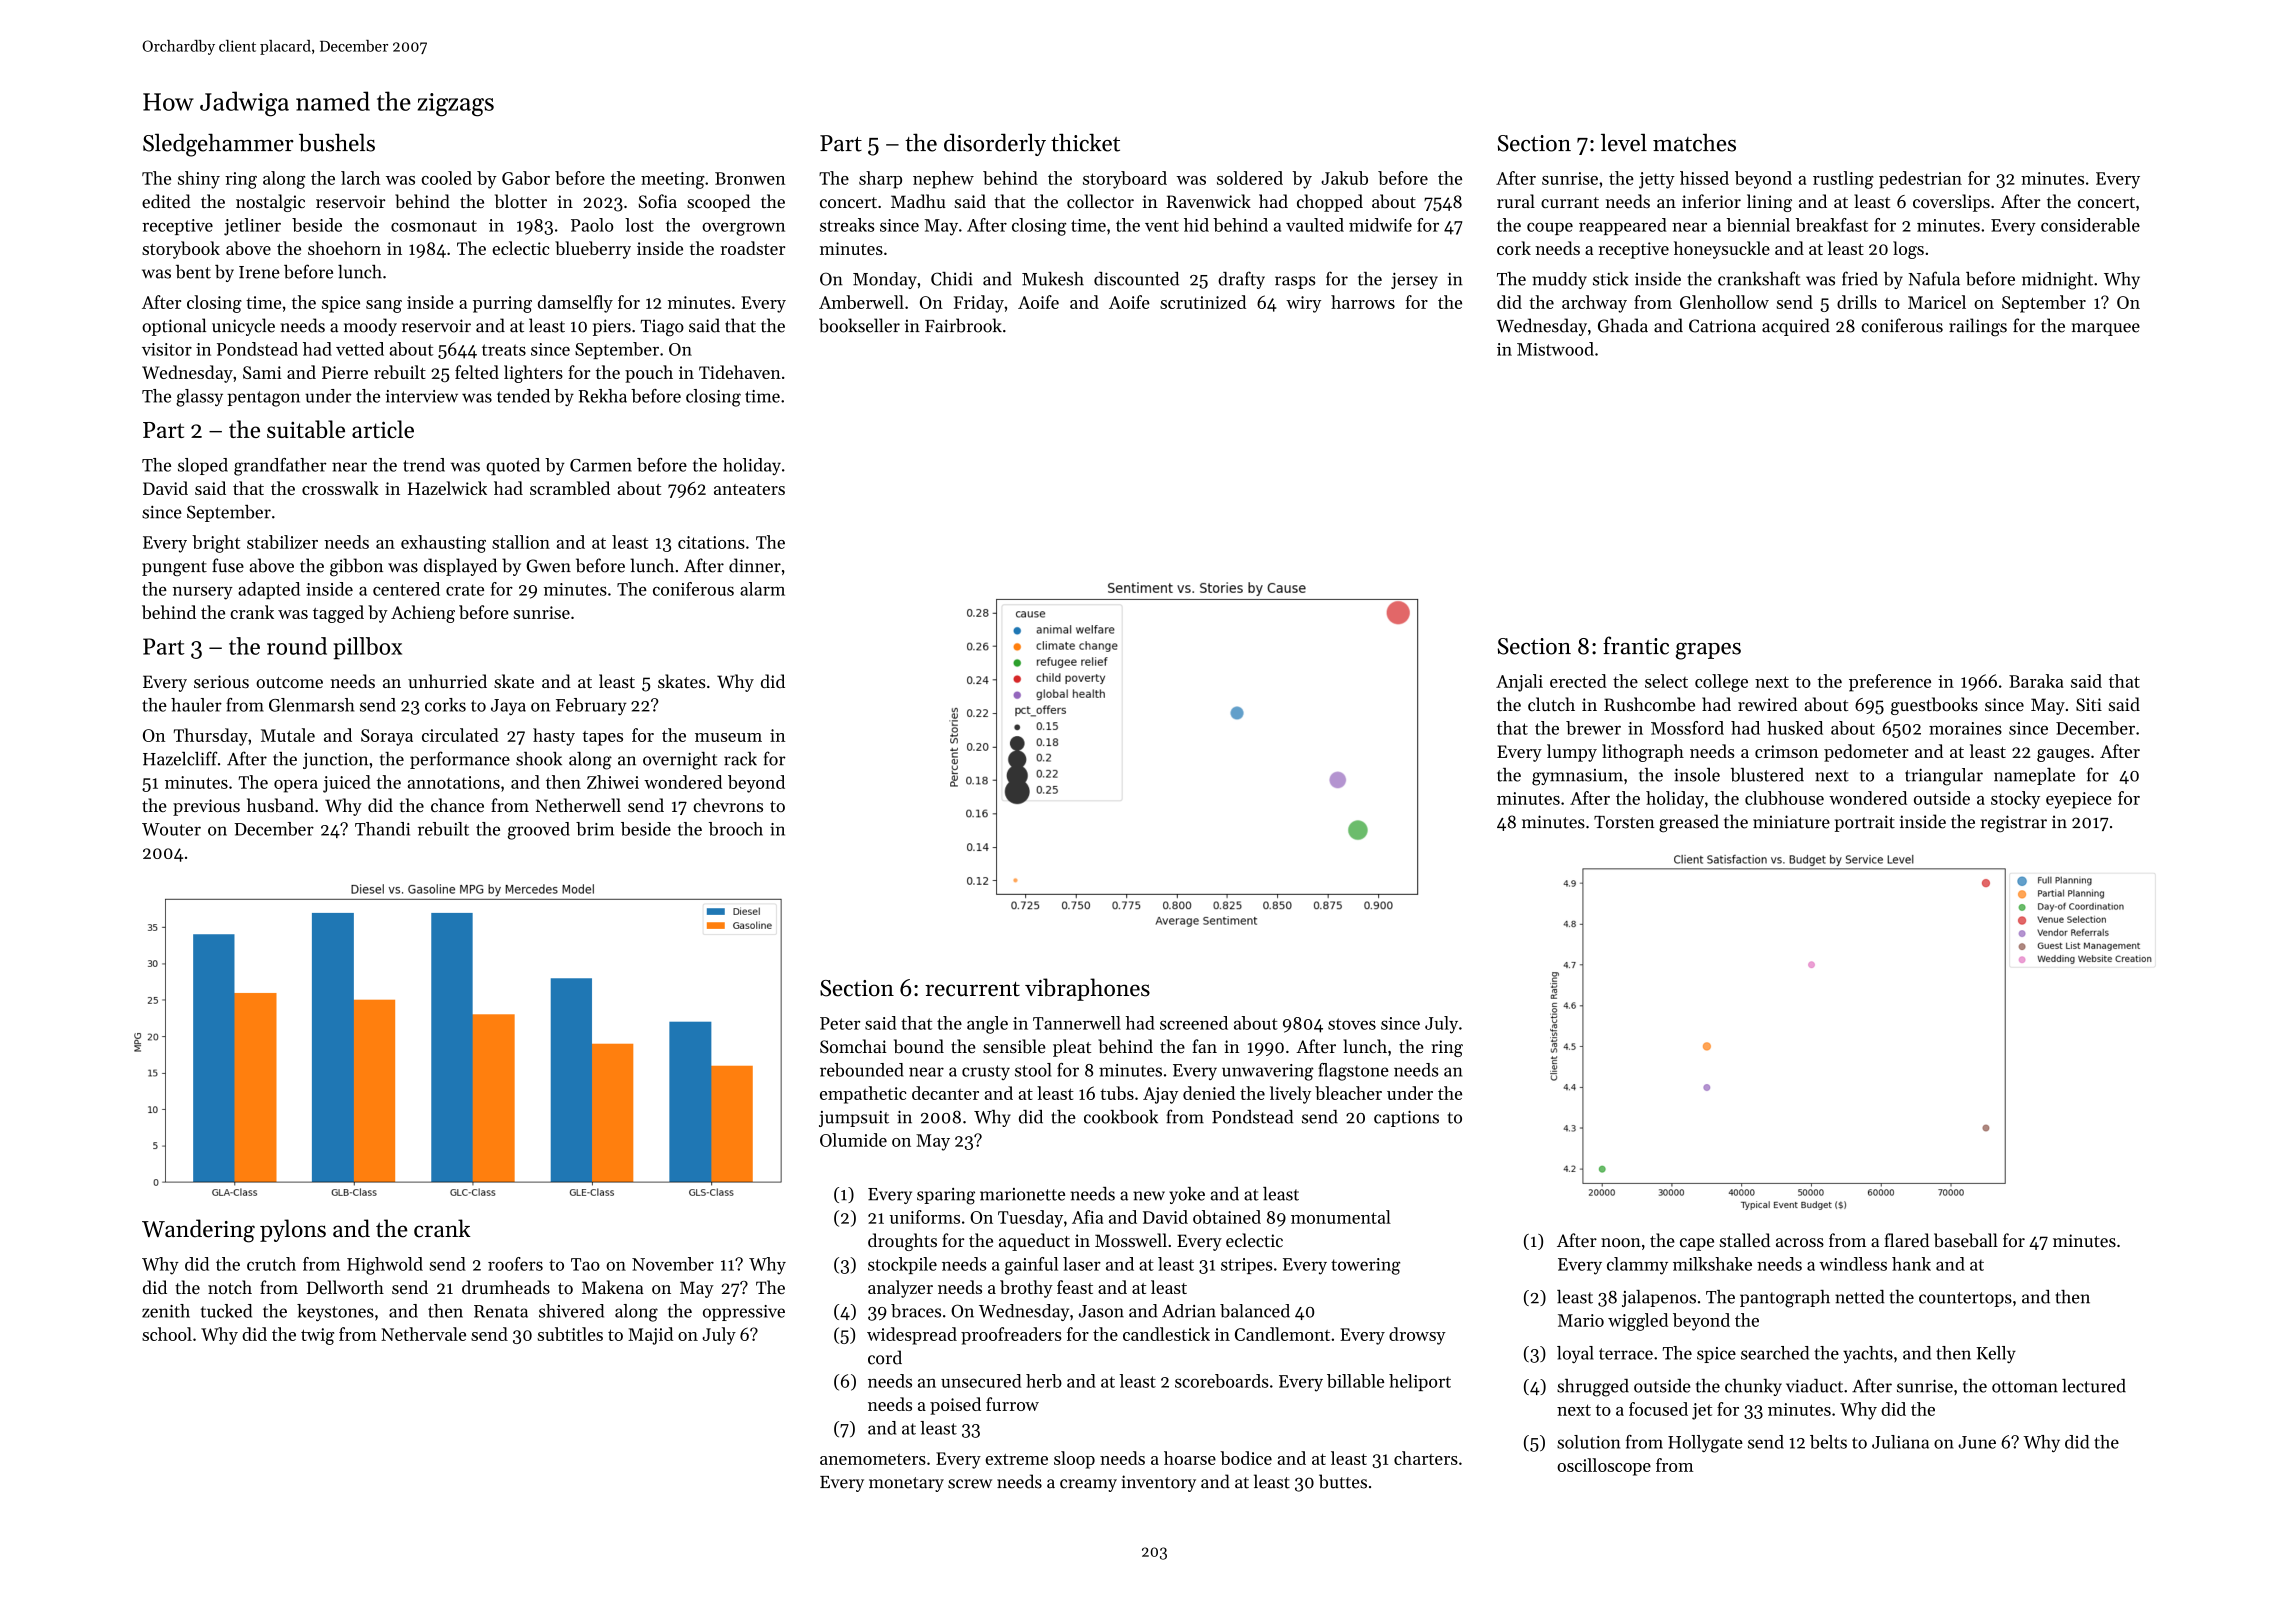 Image resolution: width=2282 pixels, height=1614 pixels. I want to click on Irene, so click(259, 272).
